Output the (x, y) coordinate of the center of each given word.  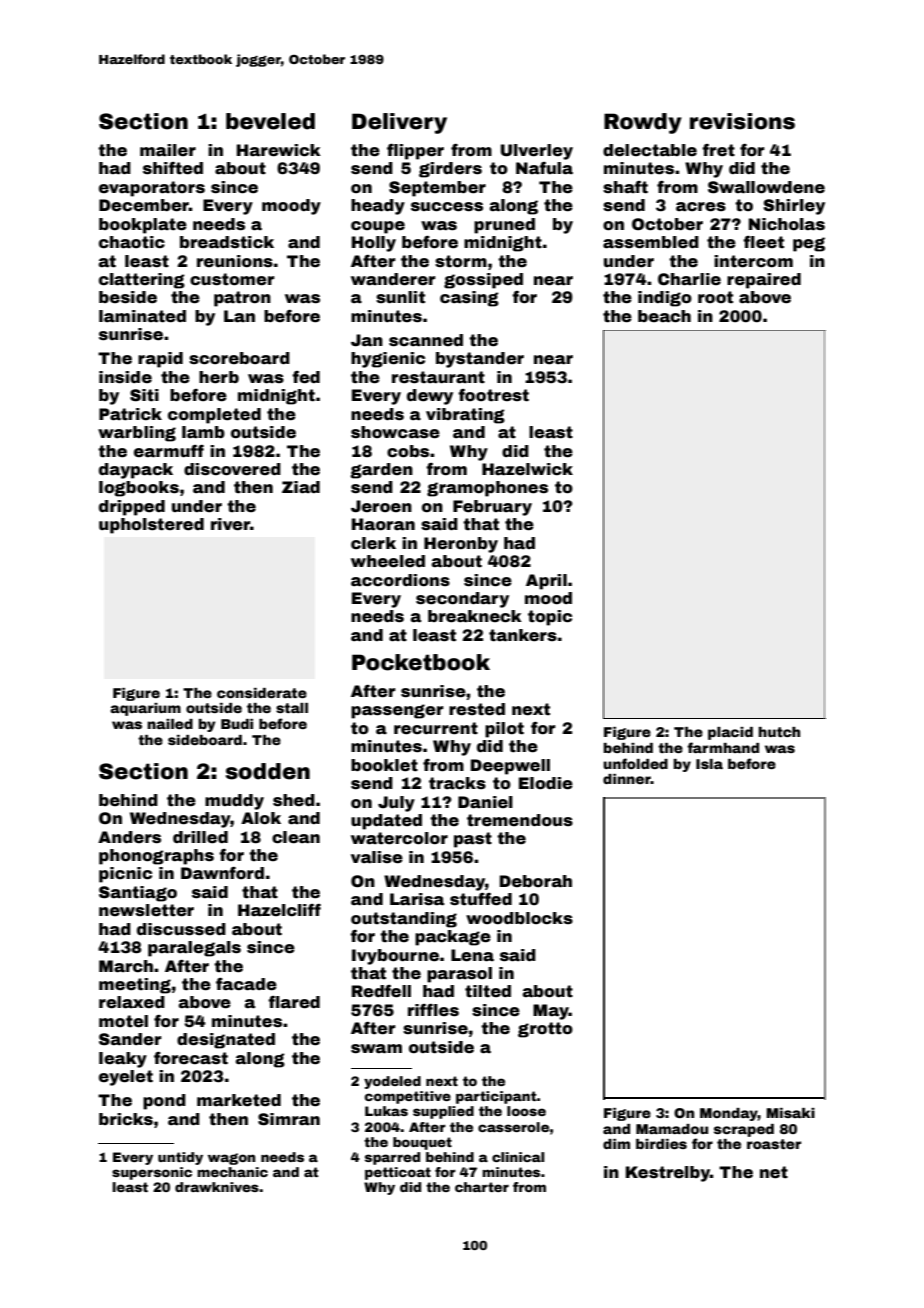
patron (242, 299)
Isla (709, 764)
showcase (395, 432)
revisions (742, 121)
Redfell (381, 991)
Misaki (790, 1113)
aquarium (145, 709)
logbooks (139, 489)
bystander (480, 360)
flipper (415, 152)
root (715, 297)
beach (664, 316)
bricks (126, 1119)
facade (246, 984)
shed (294, 800)
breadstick (227, 242)
